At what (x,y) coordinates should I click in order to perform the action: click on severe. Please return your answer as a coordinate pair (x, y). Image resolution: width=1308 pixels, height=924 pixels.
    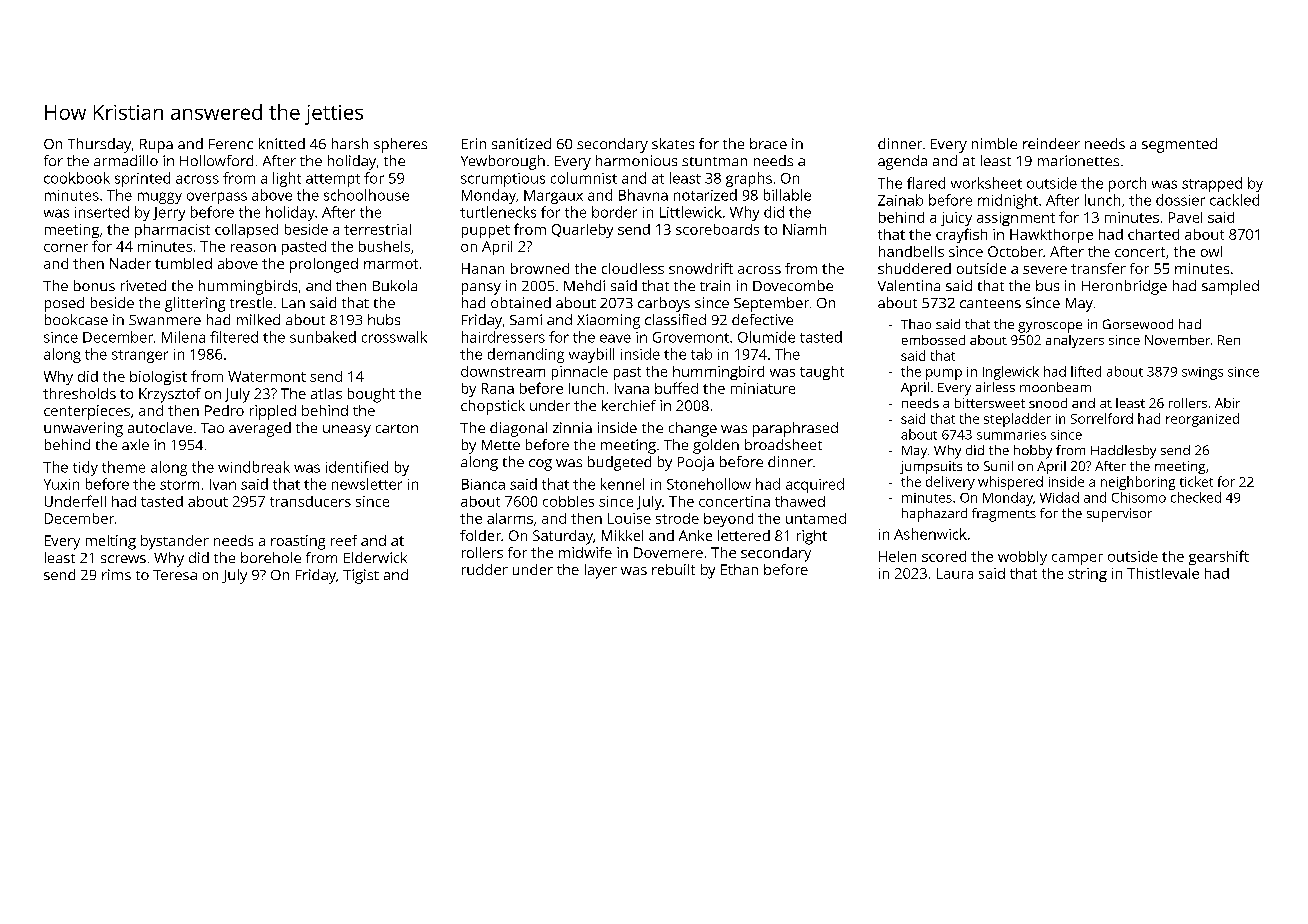
    Looking at the image, I should click on (1045, 270).
